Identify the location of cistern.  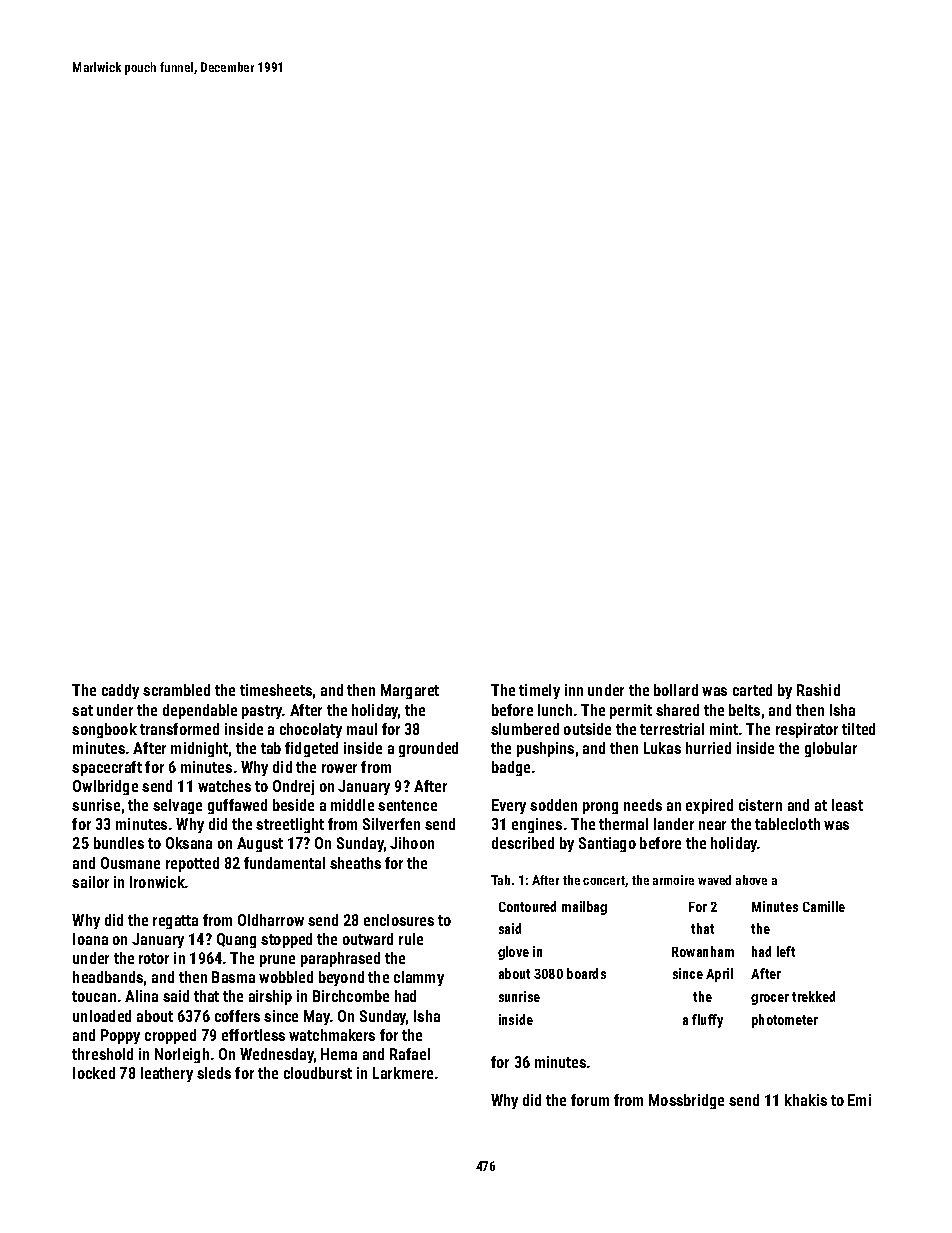
(760, 805).
